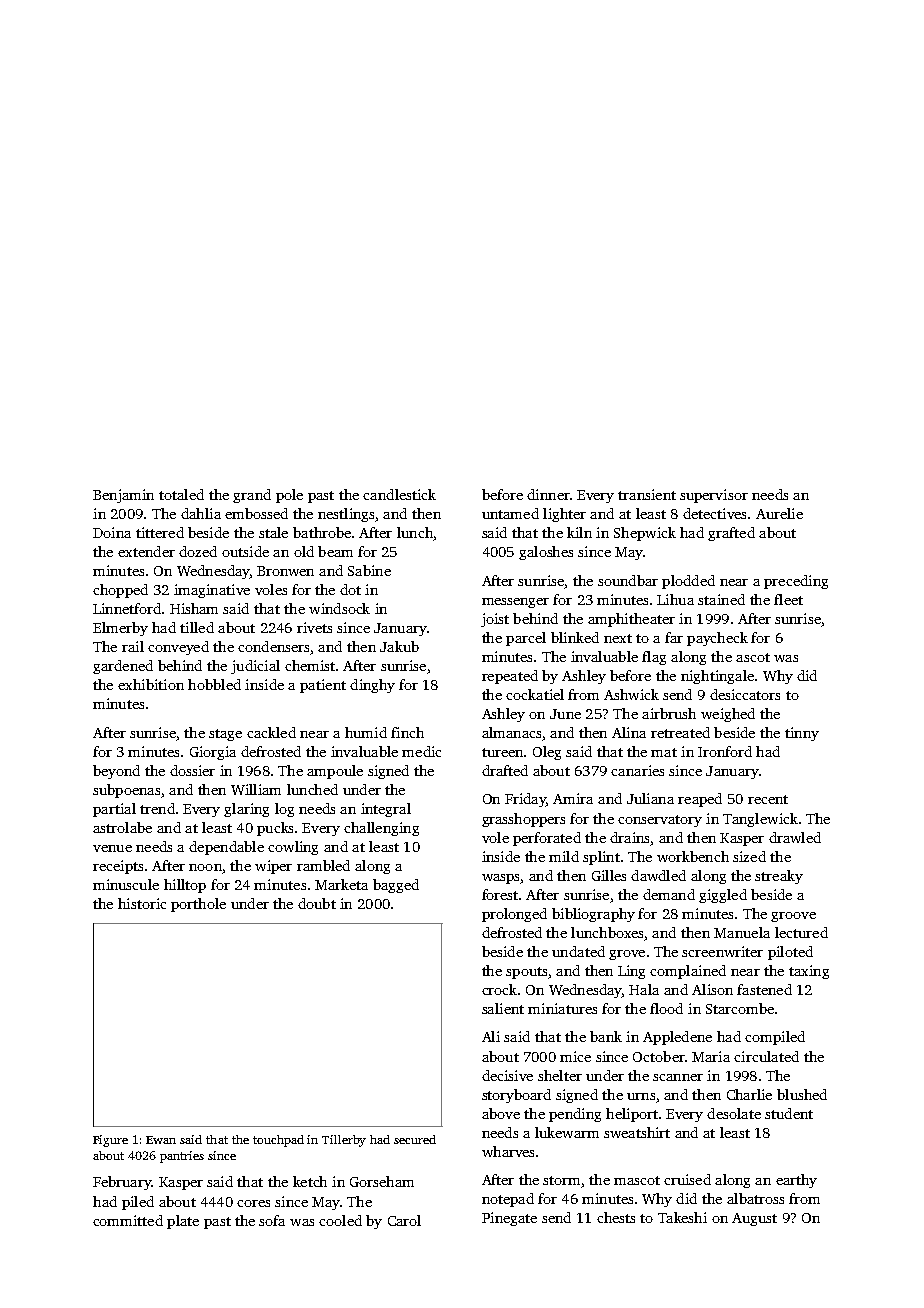  What do you see at coordinates (641, 1096) in the screenshot?
I see `urns` at bounding box center [641, 1096].
